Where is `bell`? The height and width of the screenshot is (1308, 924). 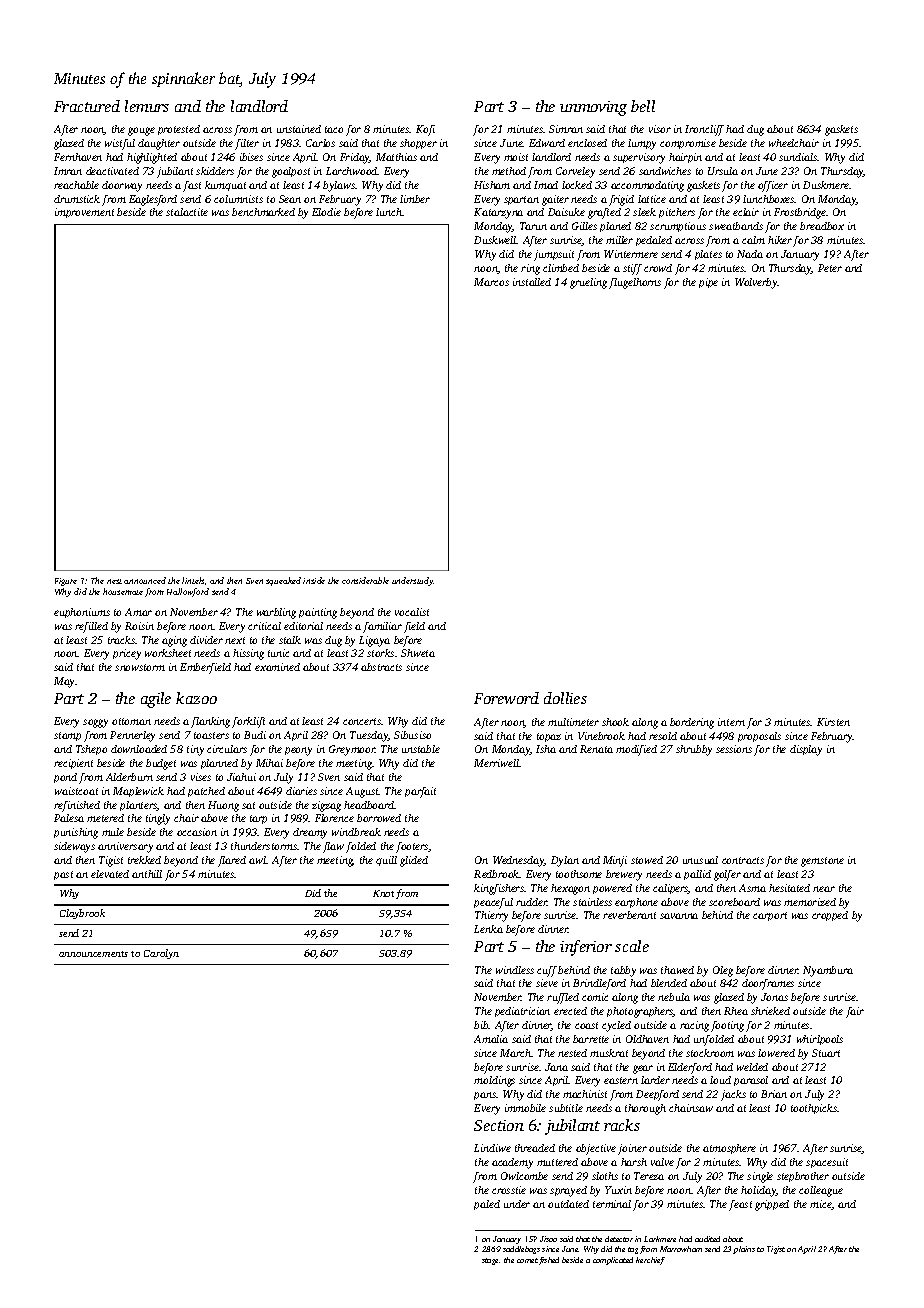
bell is located at coordinates (643, 106).
